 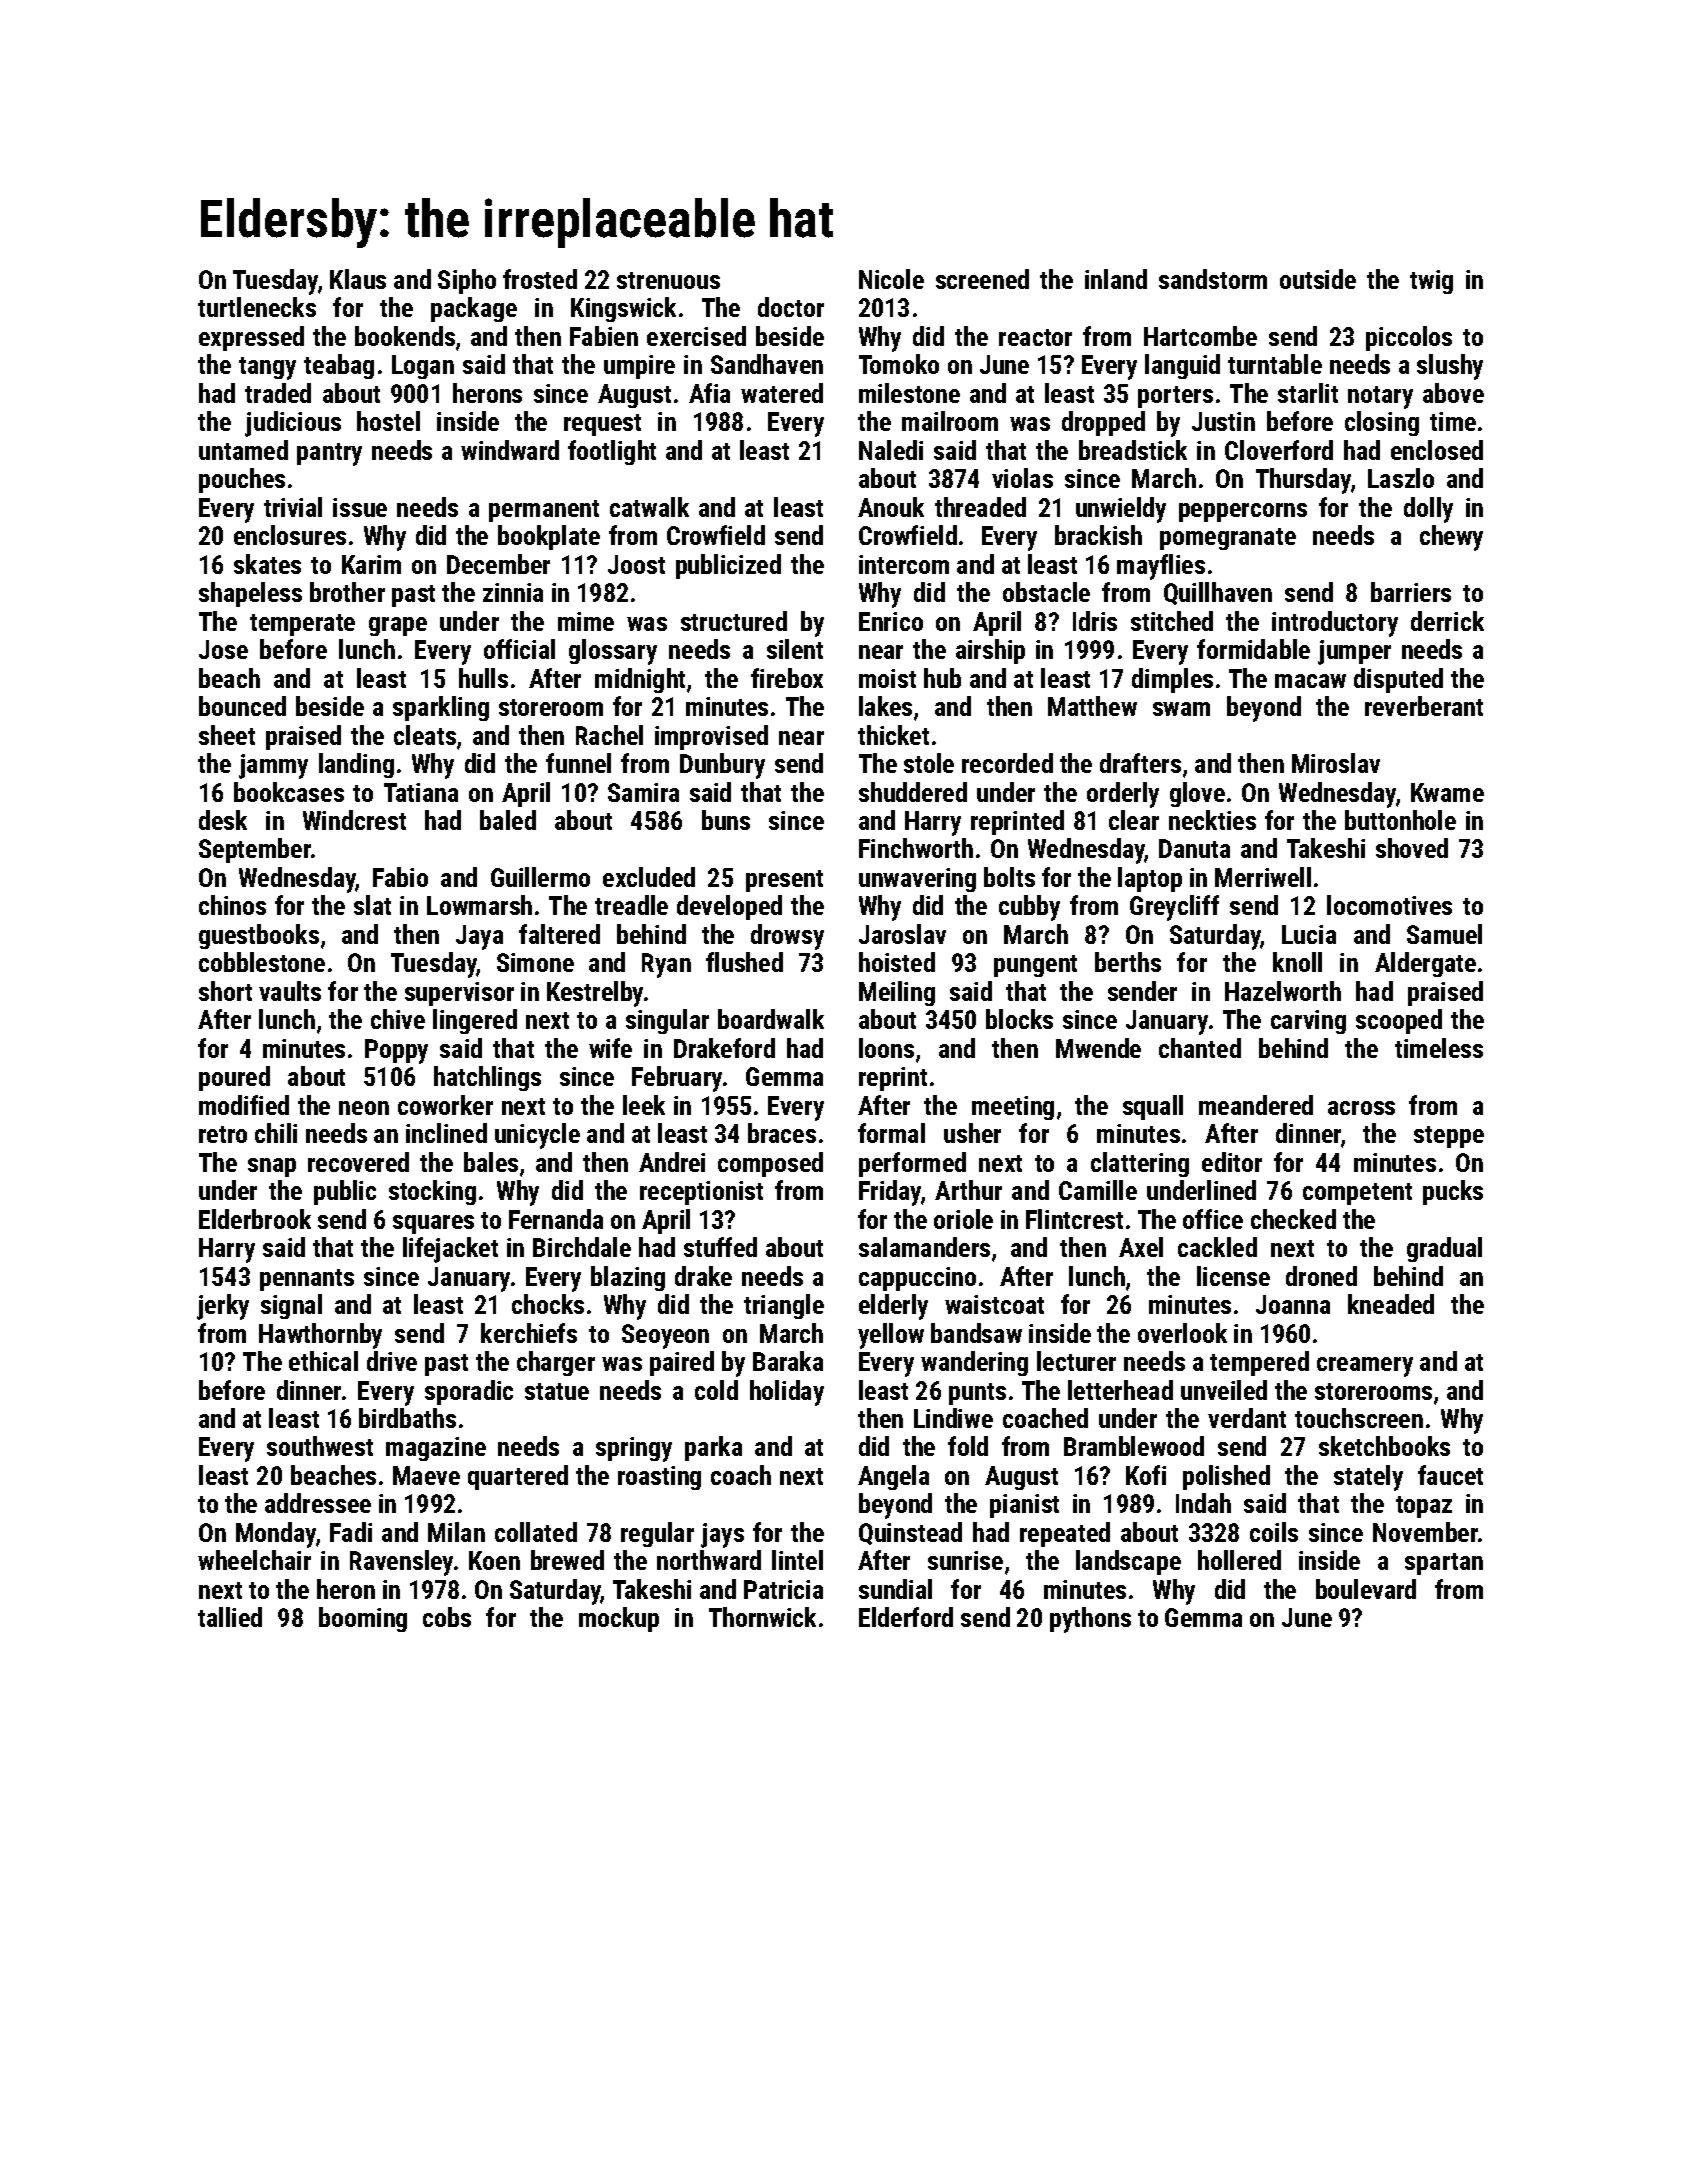 I want to click on Klaus, so click(x=358, y=279).
